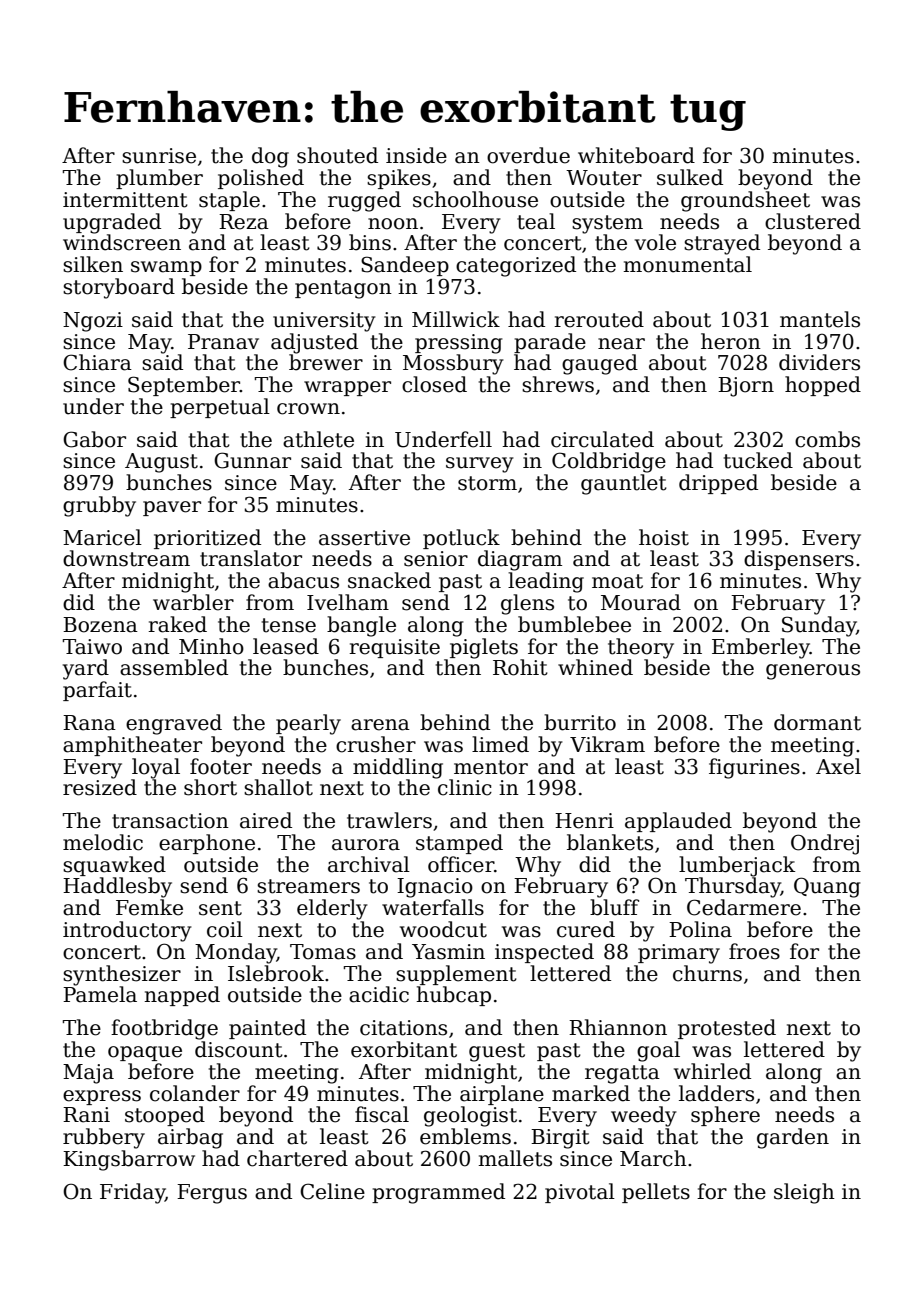  Describe the element at coordinates (266, 820) in the screenshot. I see `aired` at that location.
